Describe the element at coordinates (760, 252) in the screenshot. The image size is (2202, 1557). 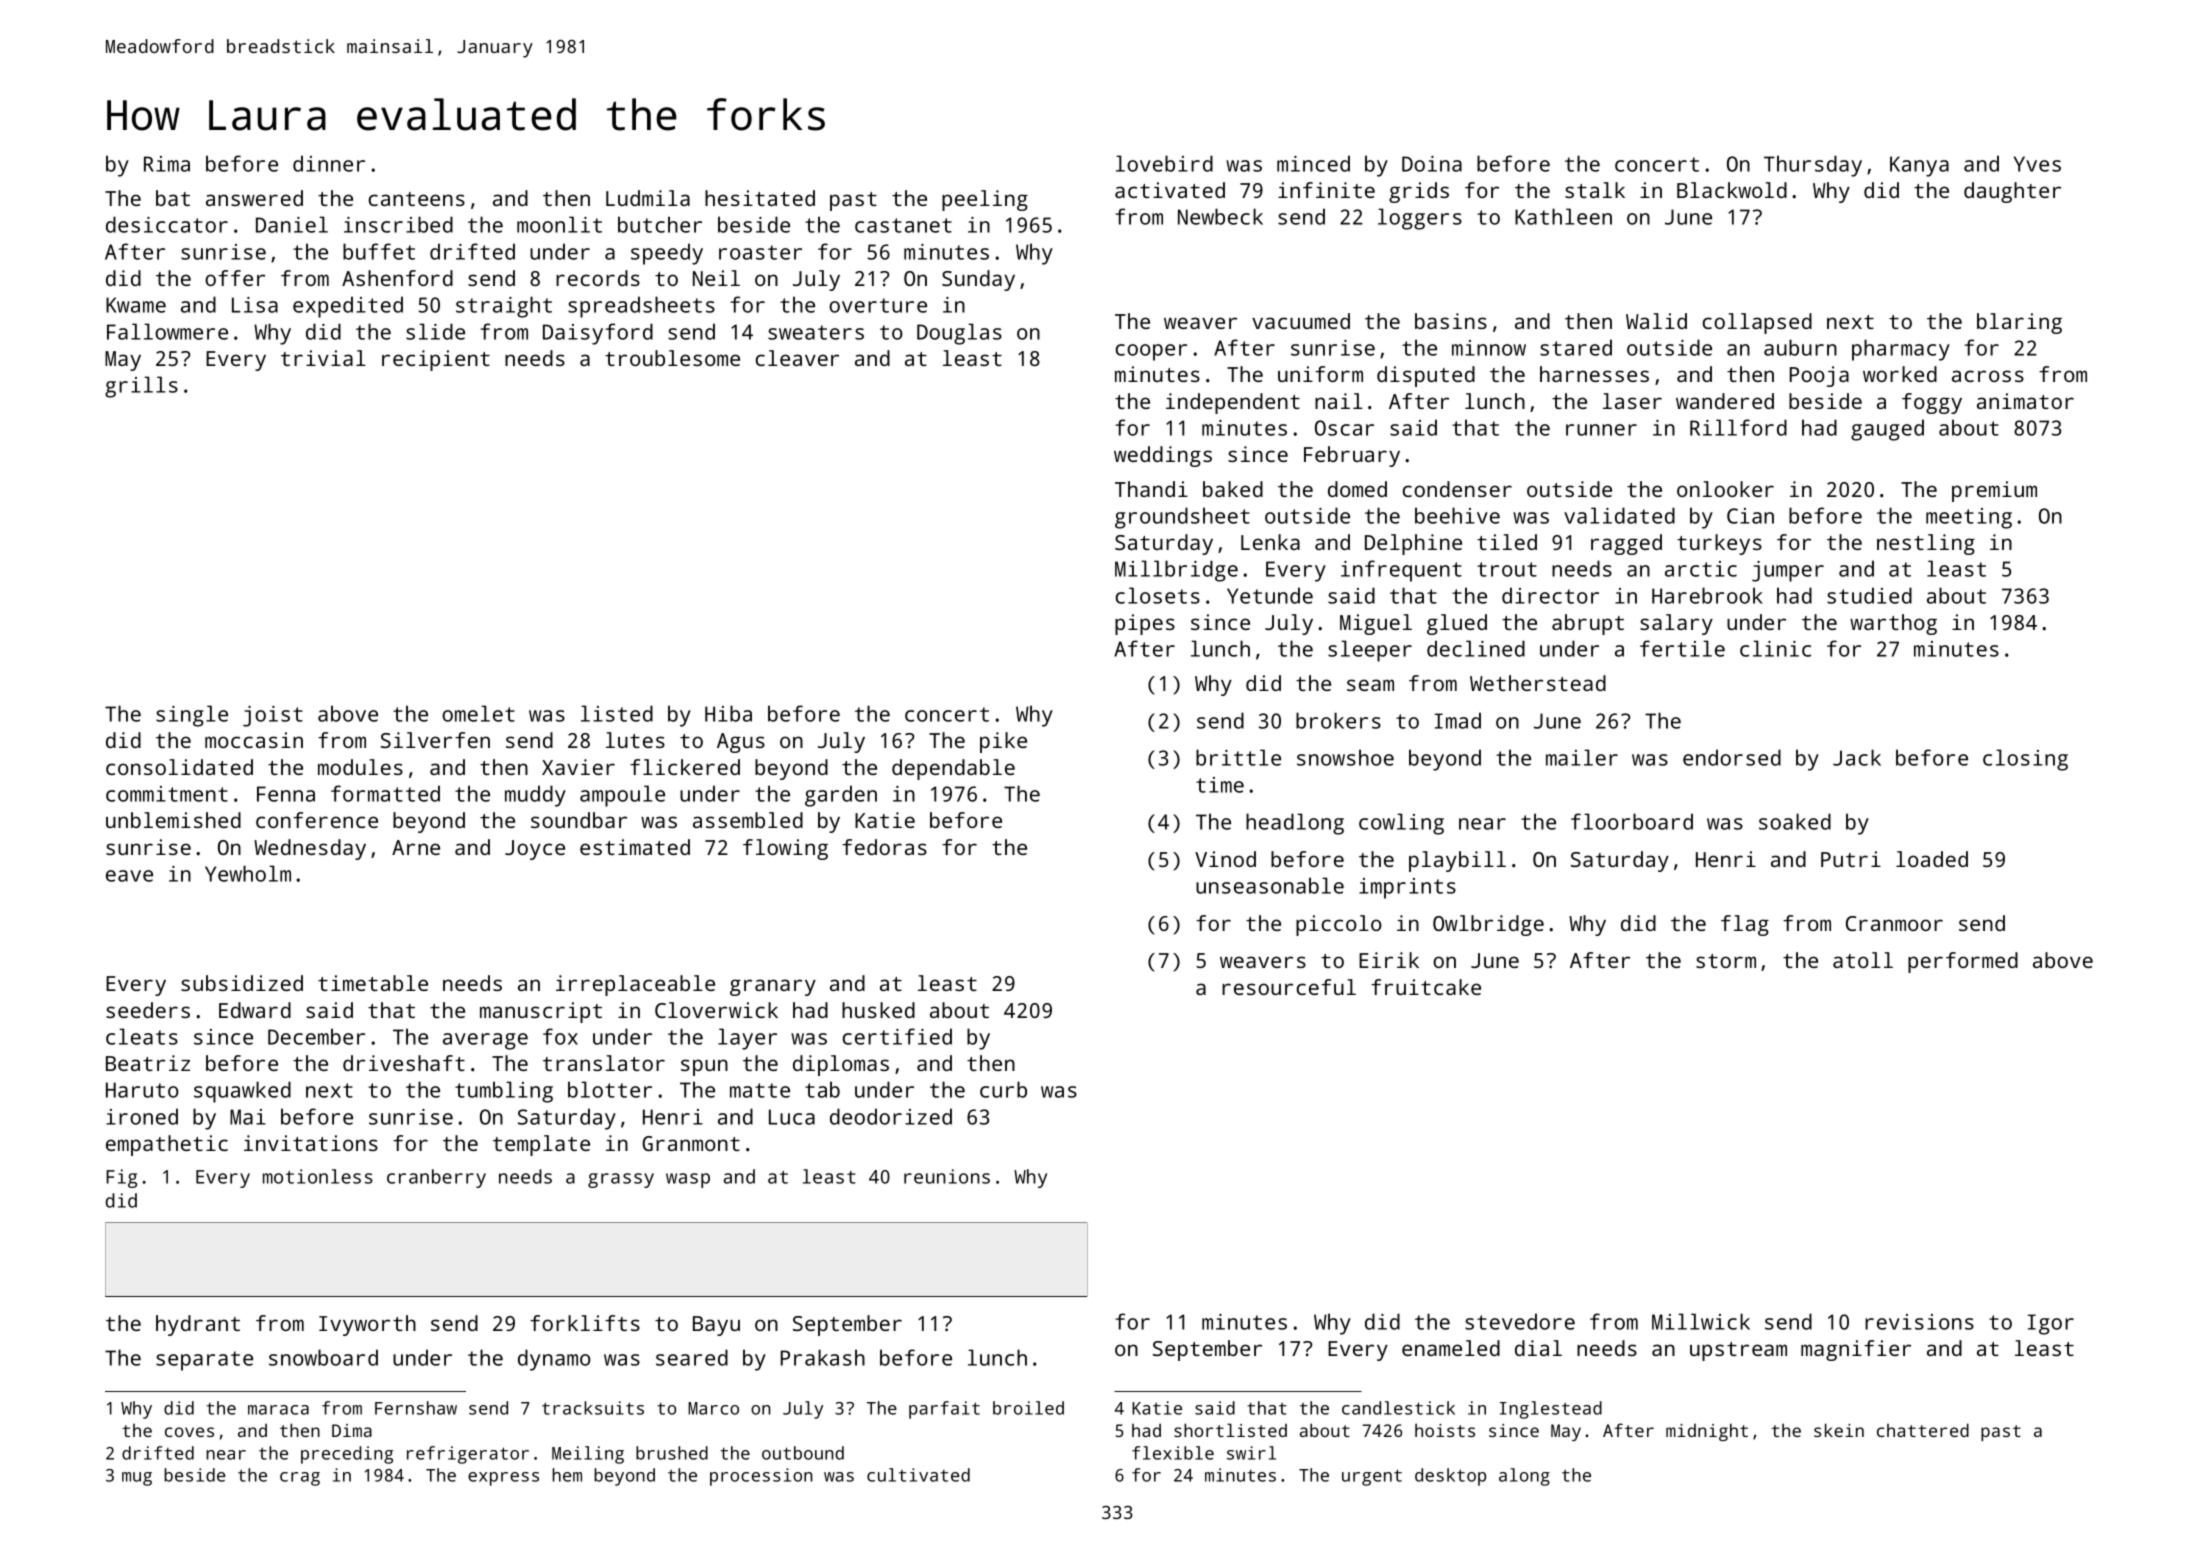
I see `roaster` at that location.
